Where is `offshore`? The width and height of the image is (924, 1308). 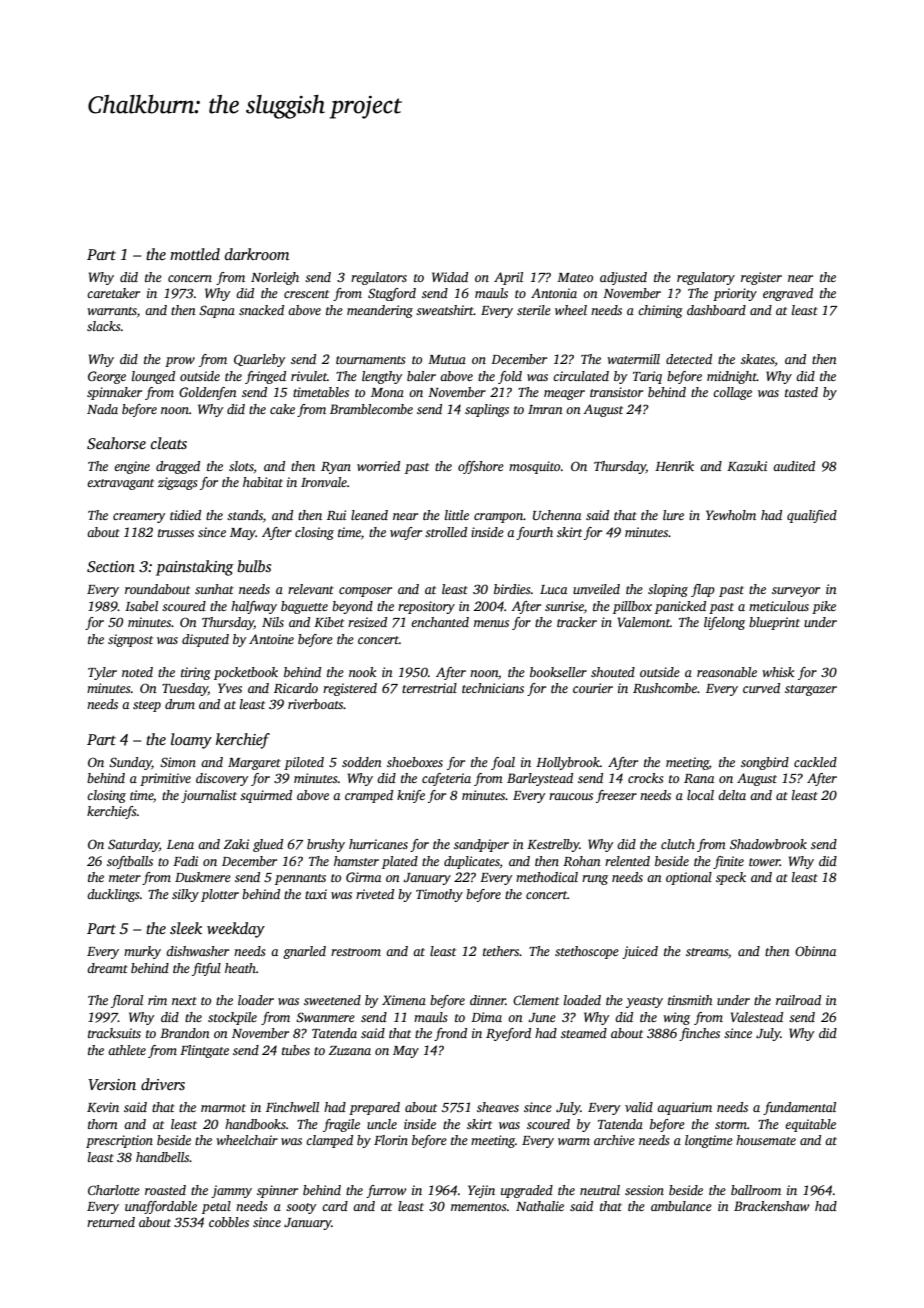 offshore is located at coordinates (481, 467).
